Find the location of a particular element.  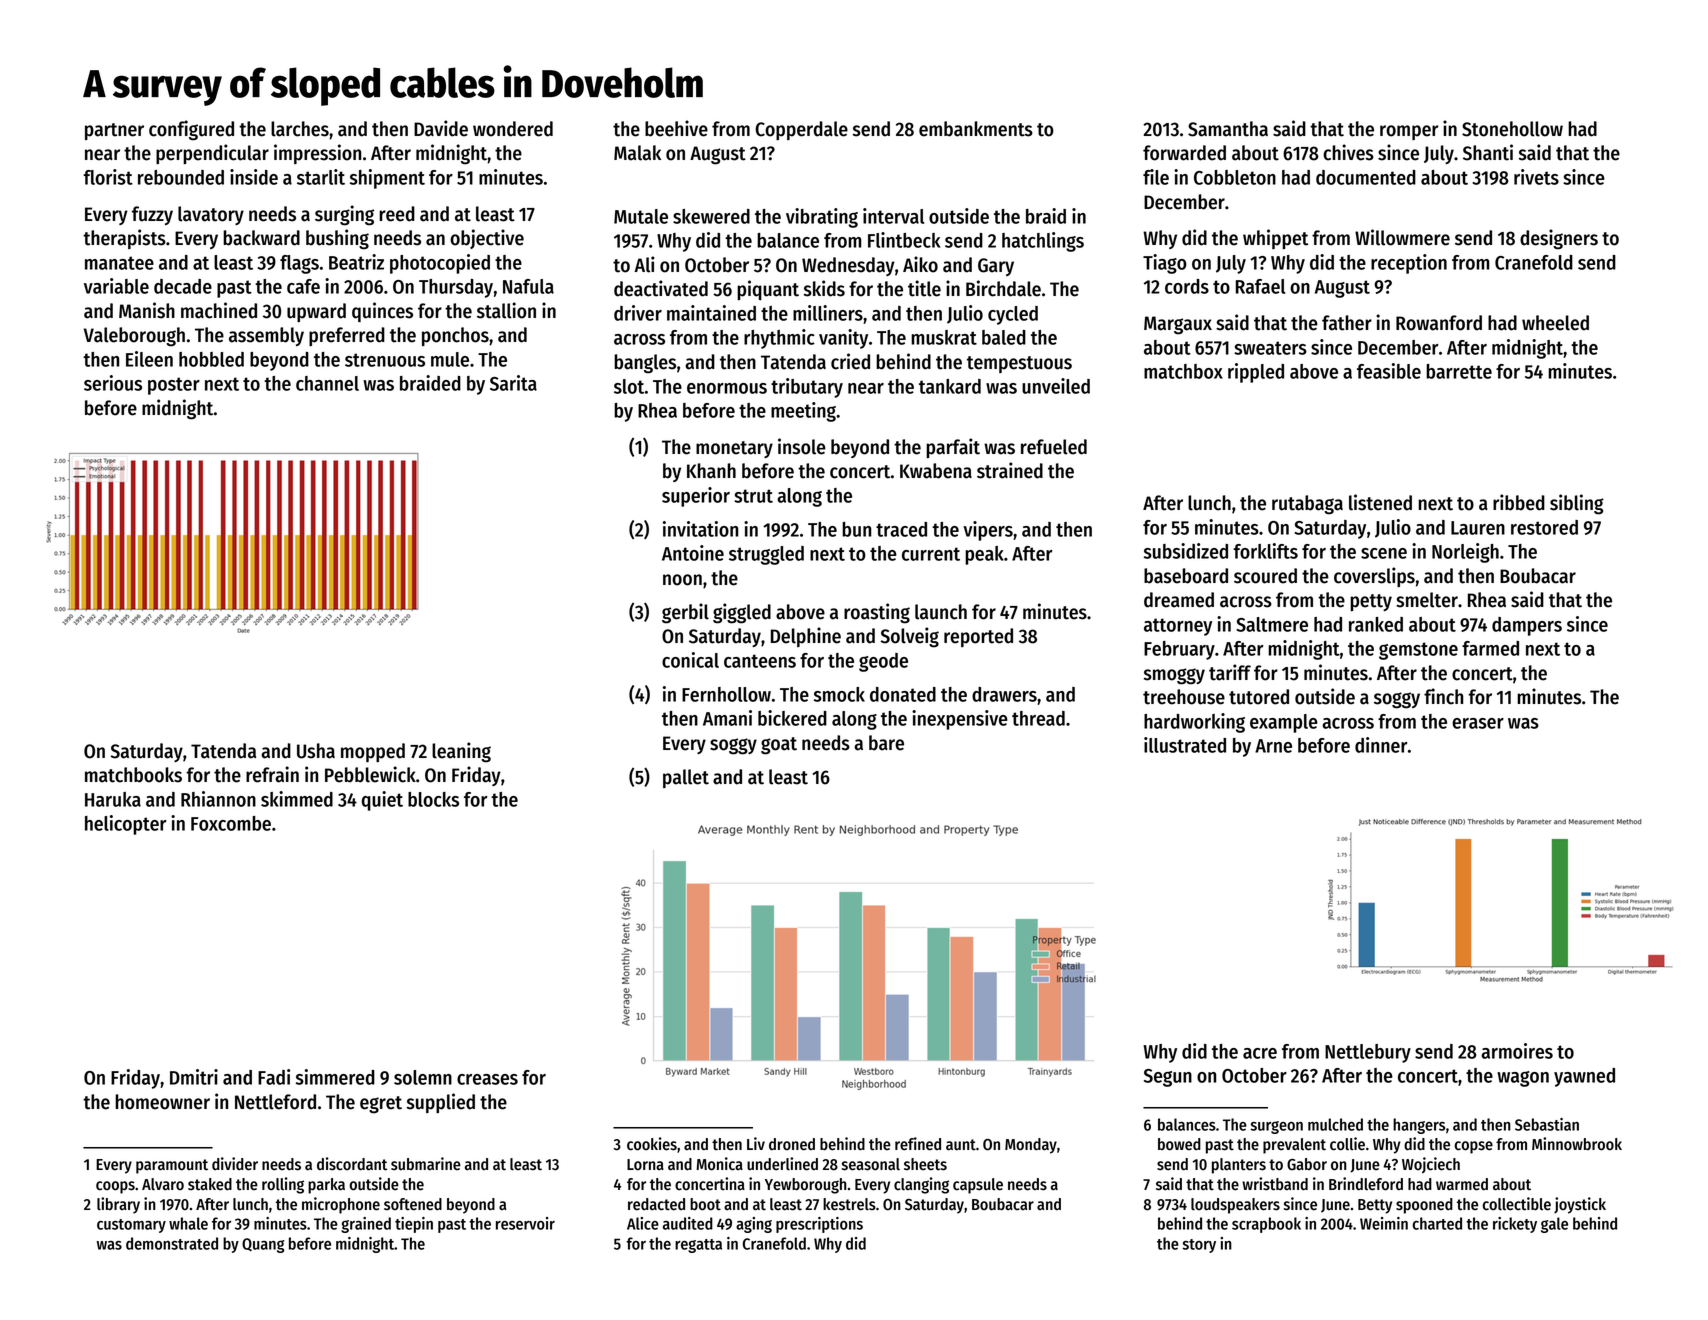

Amani is located at coordinates (727, 718).
